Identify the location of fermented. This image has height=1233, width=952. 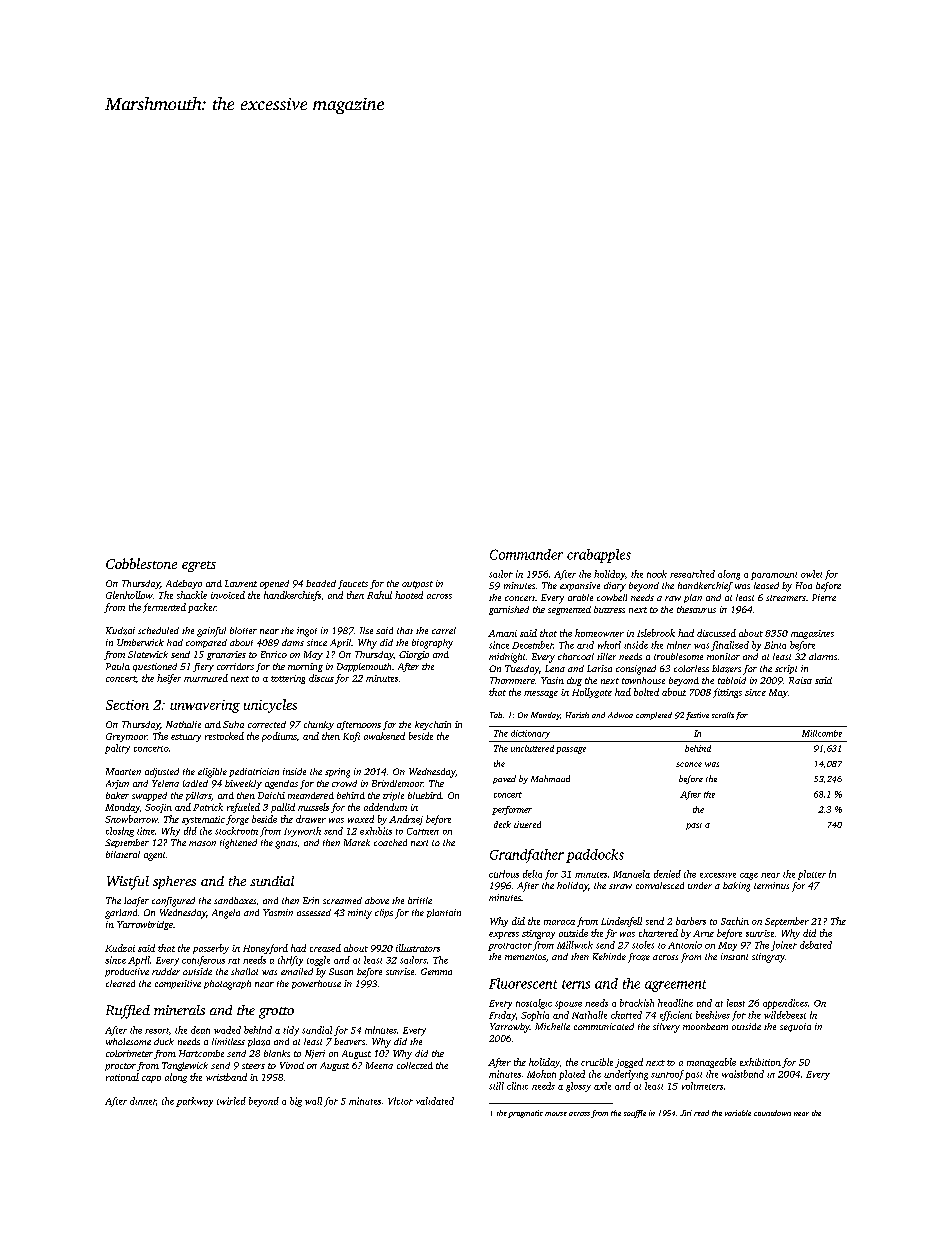
(164, 608).
